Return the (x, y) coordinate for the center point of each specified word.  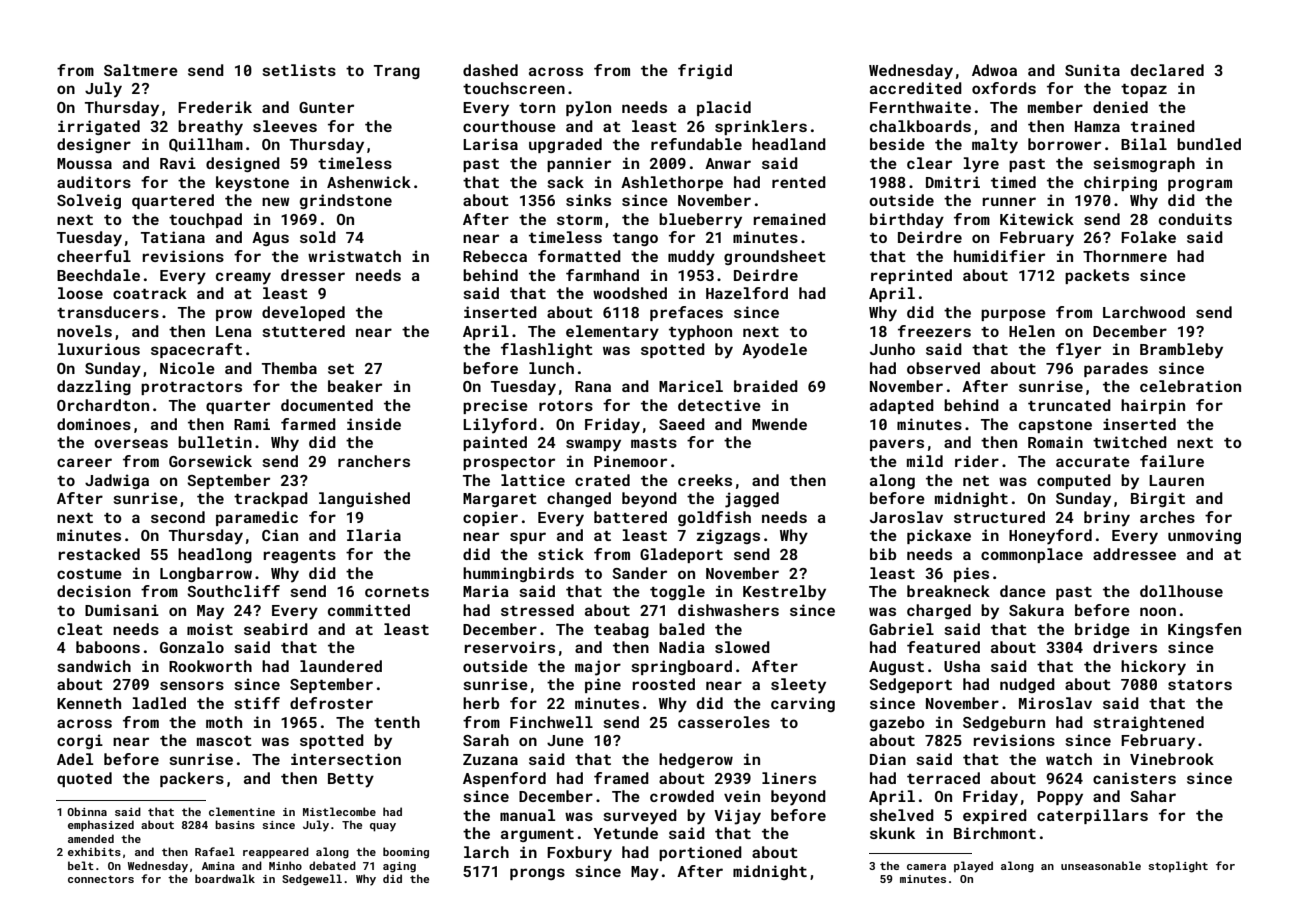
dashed (490, 70)
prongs (537, 874)
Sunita (1092, 70)
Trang (397, 72)
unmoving (1204, 536)
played (973, 867)
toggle (677, 592)
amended (91, 838)
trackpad (271, 499)
